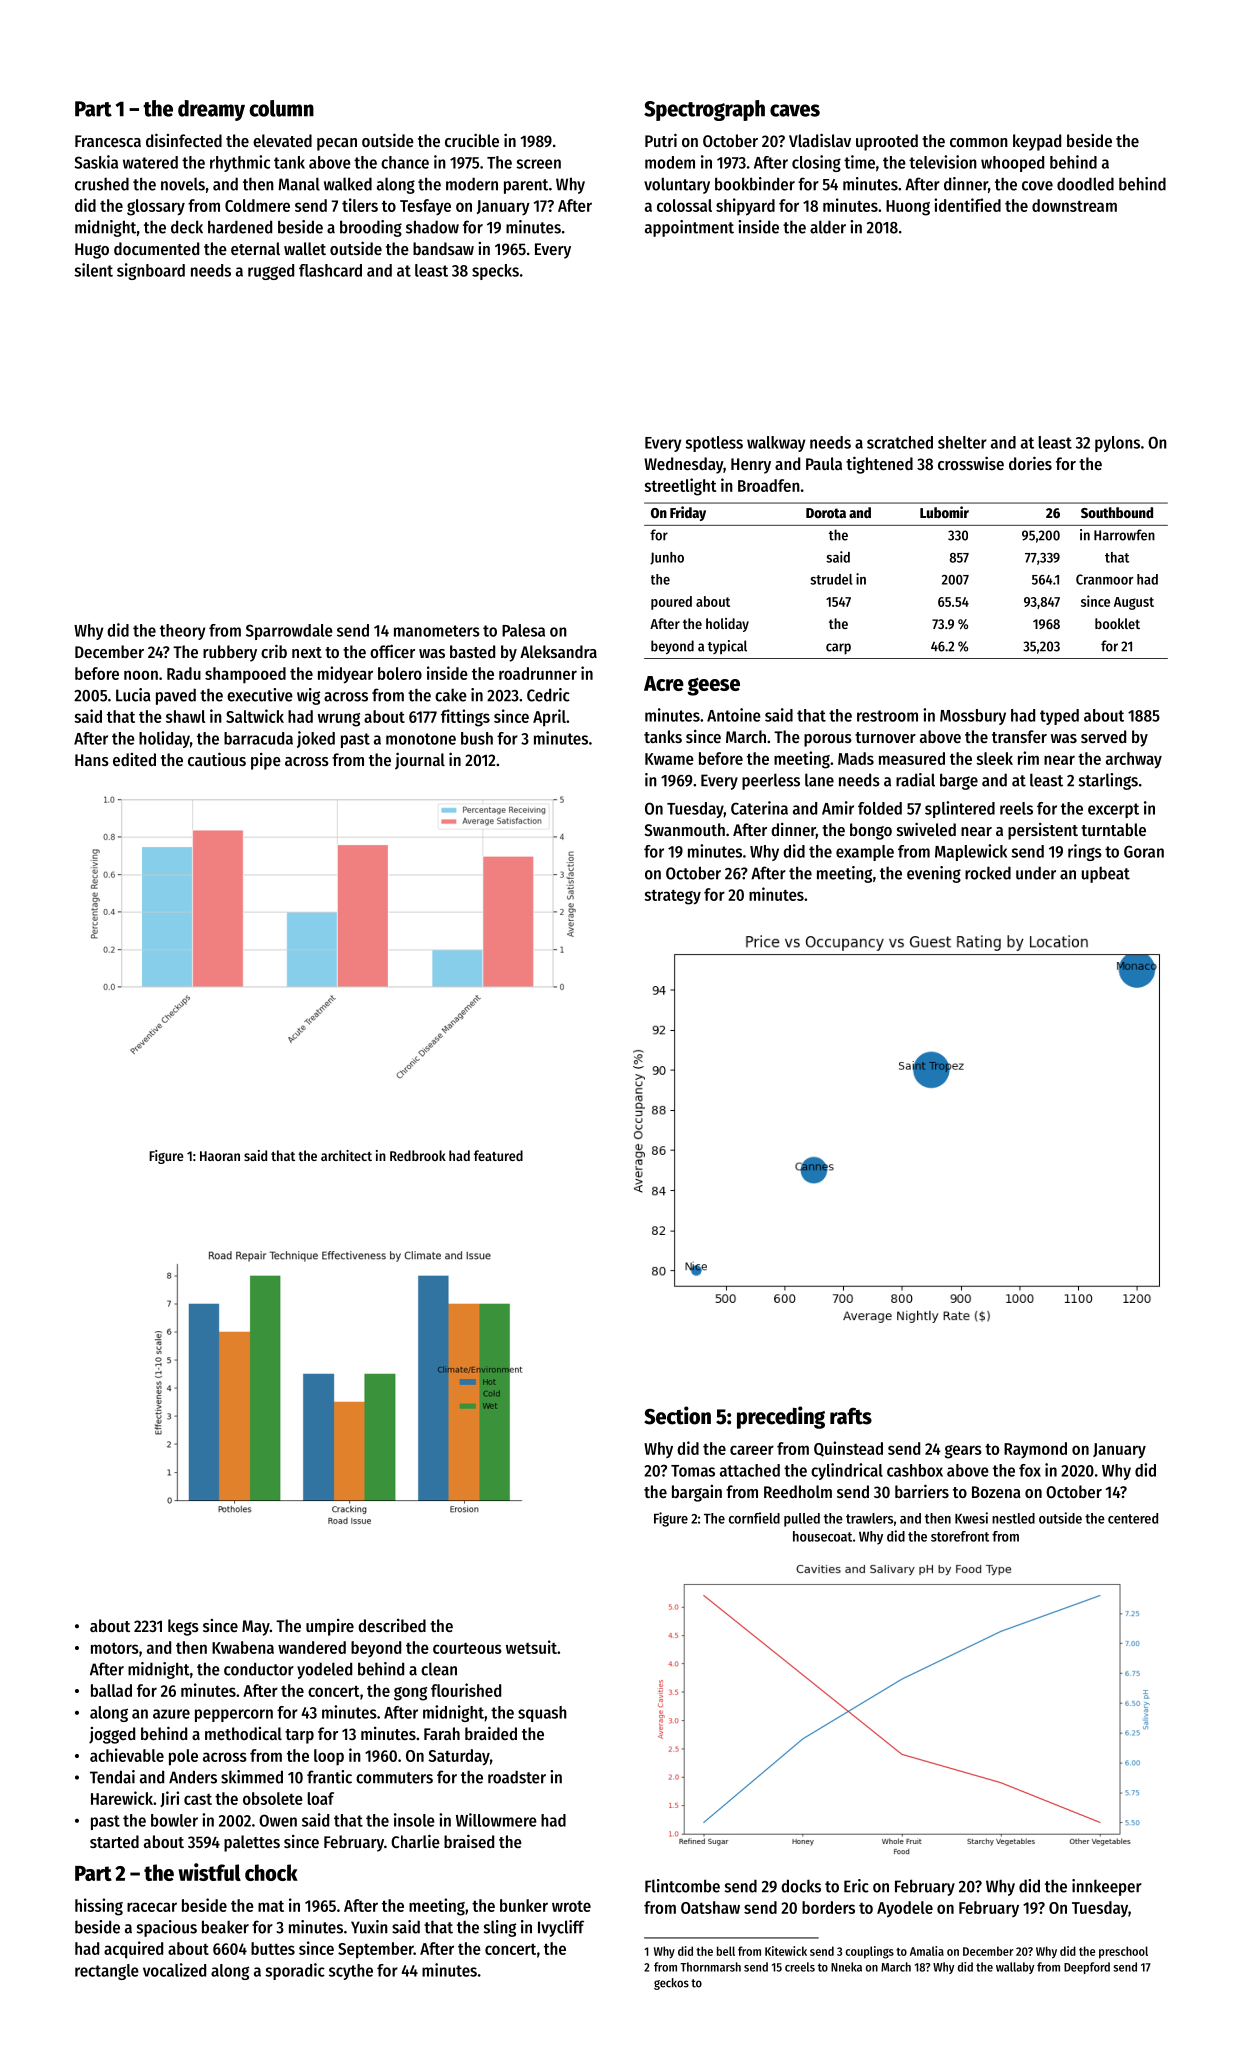 The height and width of the image is (2046, 1242). What do you see at coordinates (198, 1799) in the image?
I see `cast` at bounding box center [198, 1799].
